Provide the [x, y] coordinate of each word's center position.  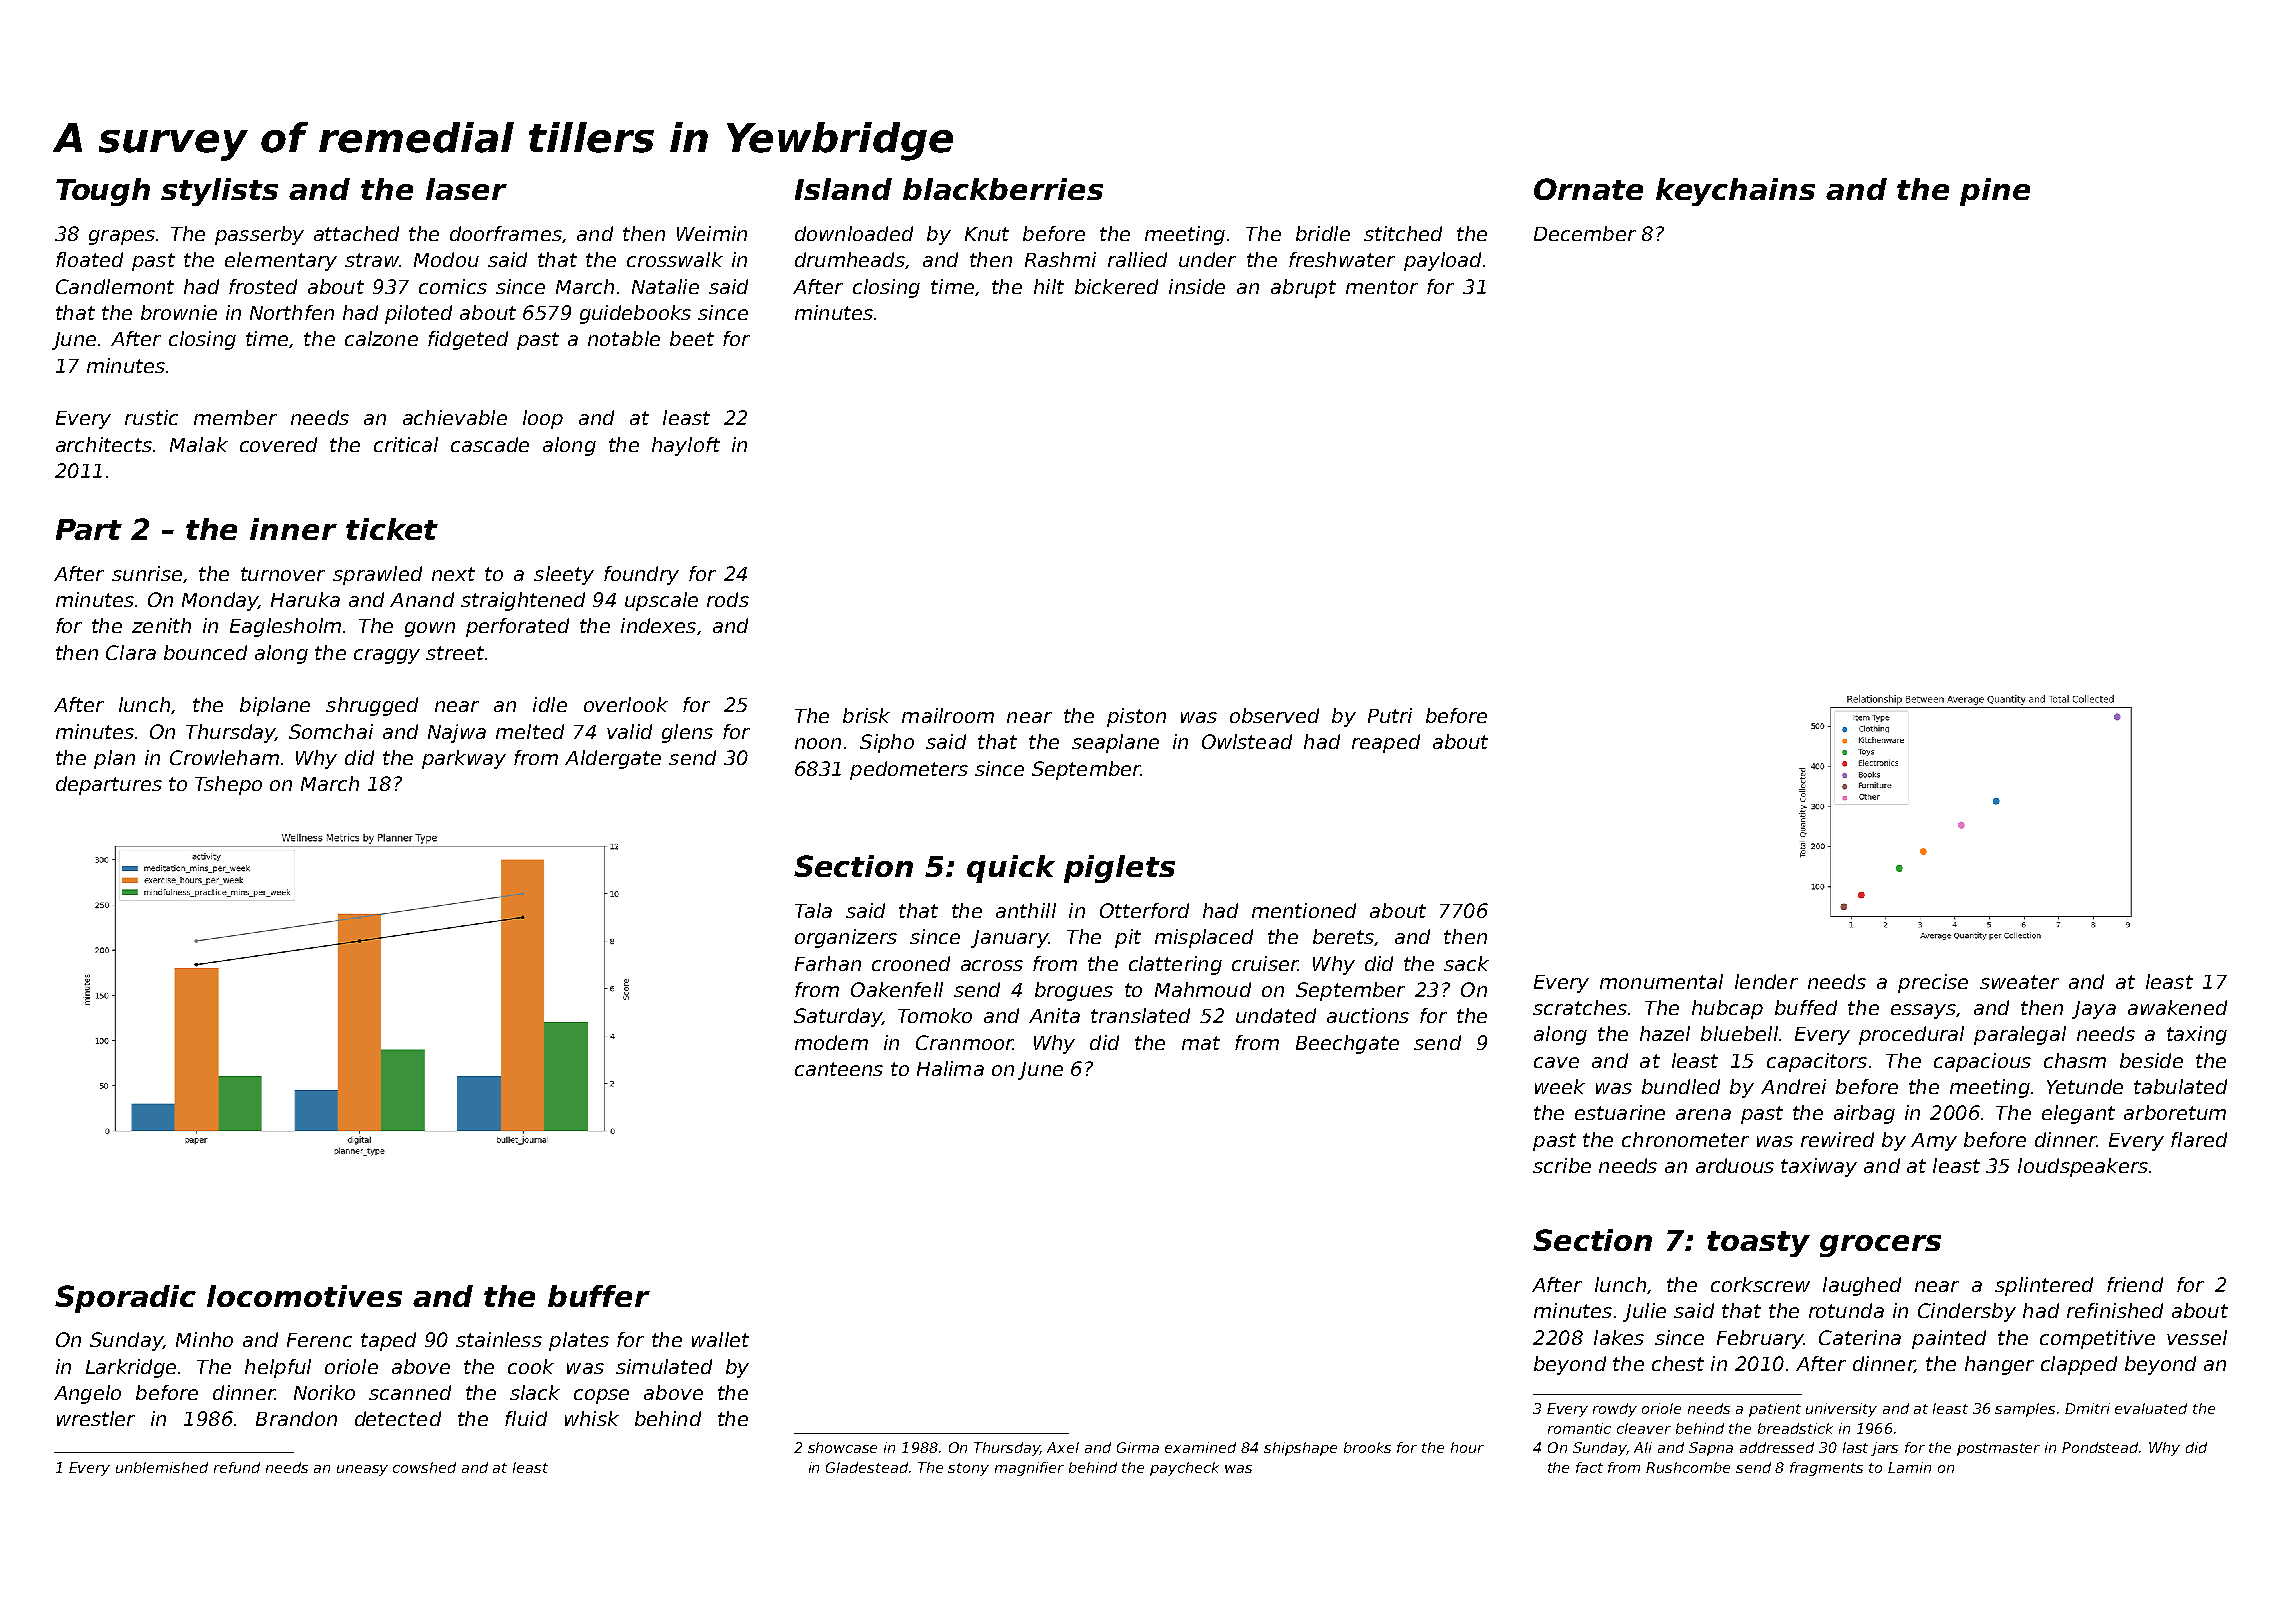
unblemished [162, 1467]
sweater [2019, 982]
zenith [161, 625]
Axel [1063, 1447]
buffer [599, 1296]
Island [843, 189]
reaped [1386, 743]
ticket [392, 529]
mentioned [1304, 910]
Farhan [828, 963]
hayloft [686, 446]
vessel [2197, 1337]
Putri [1390, 715]
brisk [866, 715]
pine [1995, 192]
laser [466, 189]
